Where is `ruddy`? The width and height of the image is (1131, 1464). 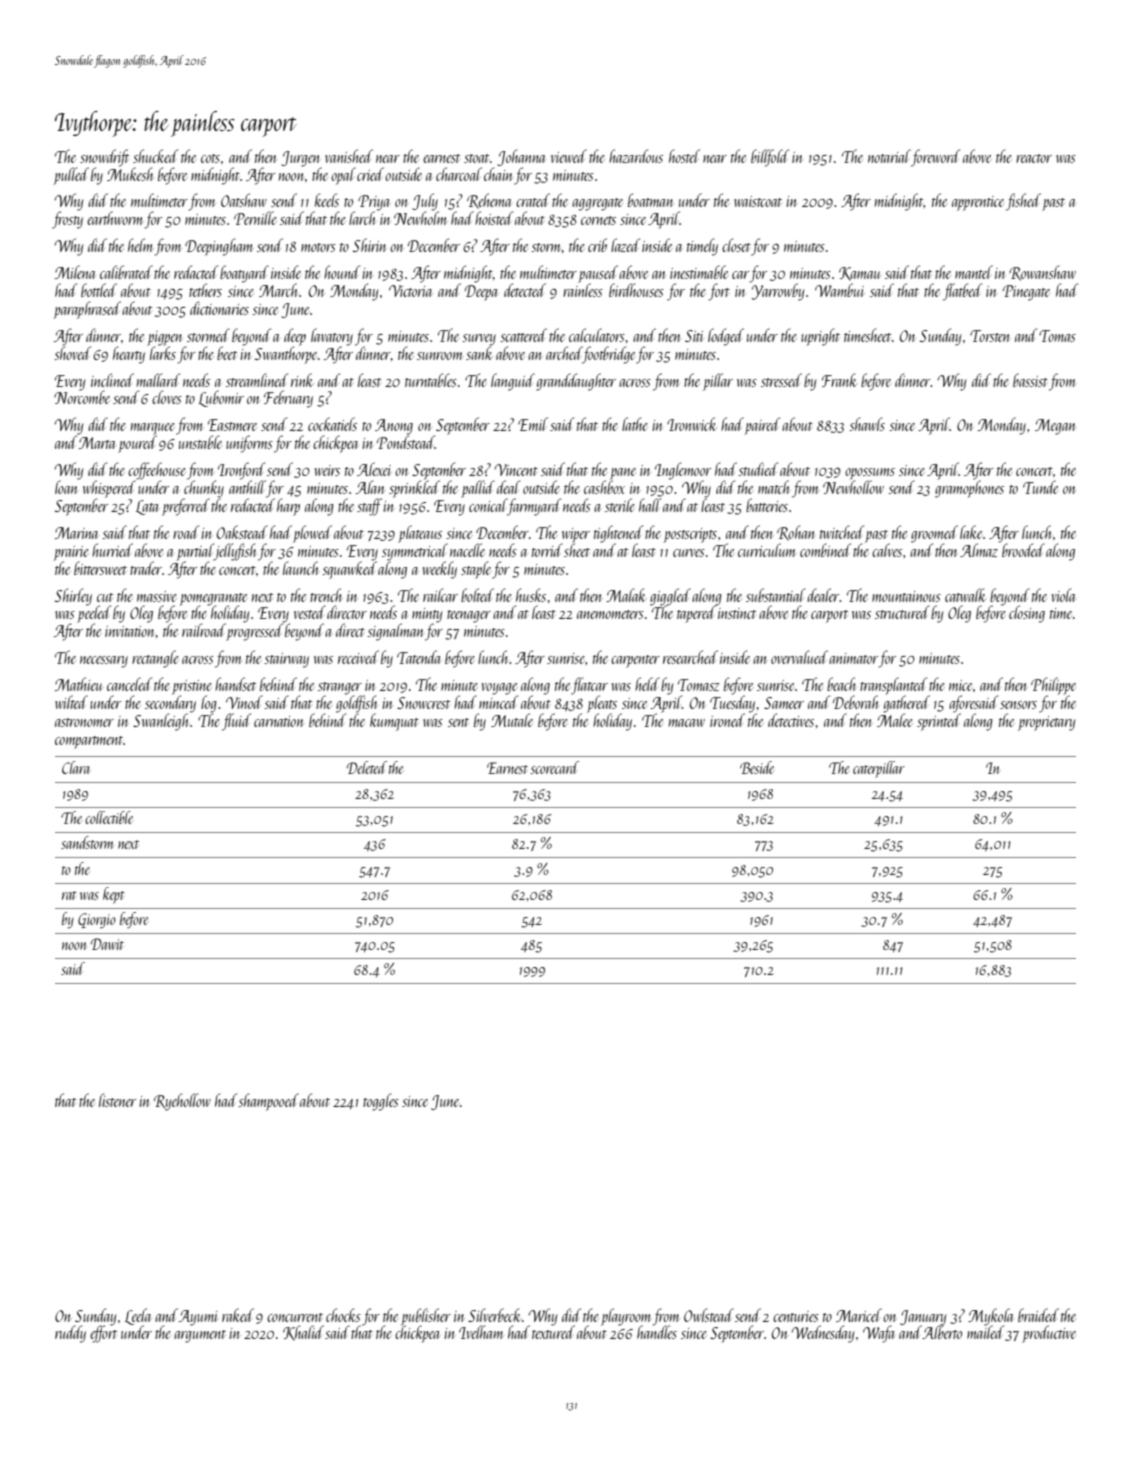
ruddy is located at coordinates (70, 1334).
